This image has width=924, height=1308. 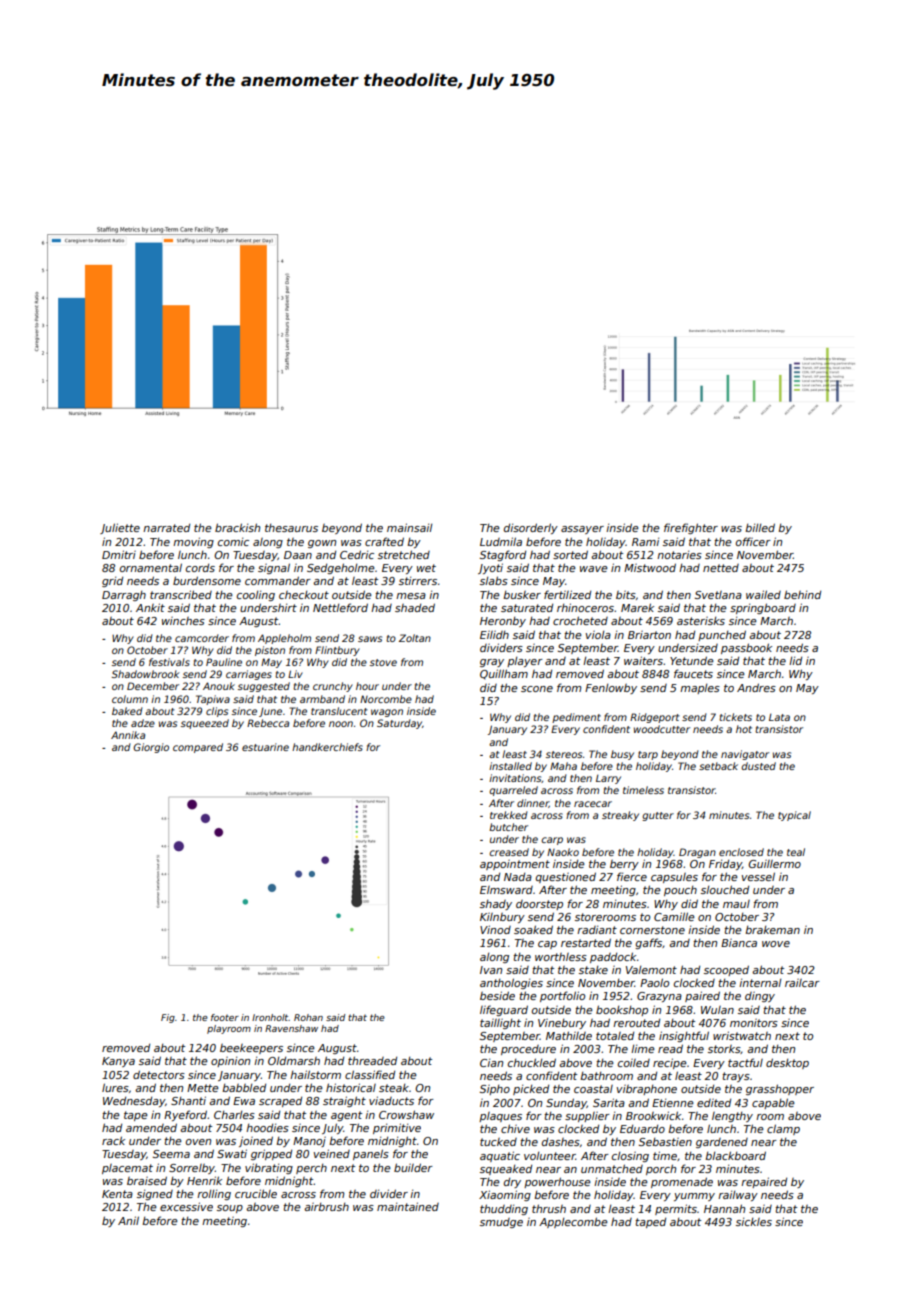 What do you see at coordinates (648, 755) in the image?
I see `tarp` at bounding box center [648, 755].
